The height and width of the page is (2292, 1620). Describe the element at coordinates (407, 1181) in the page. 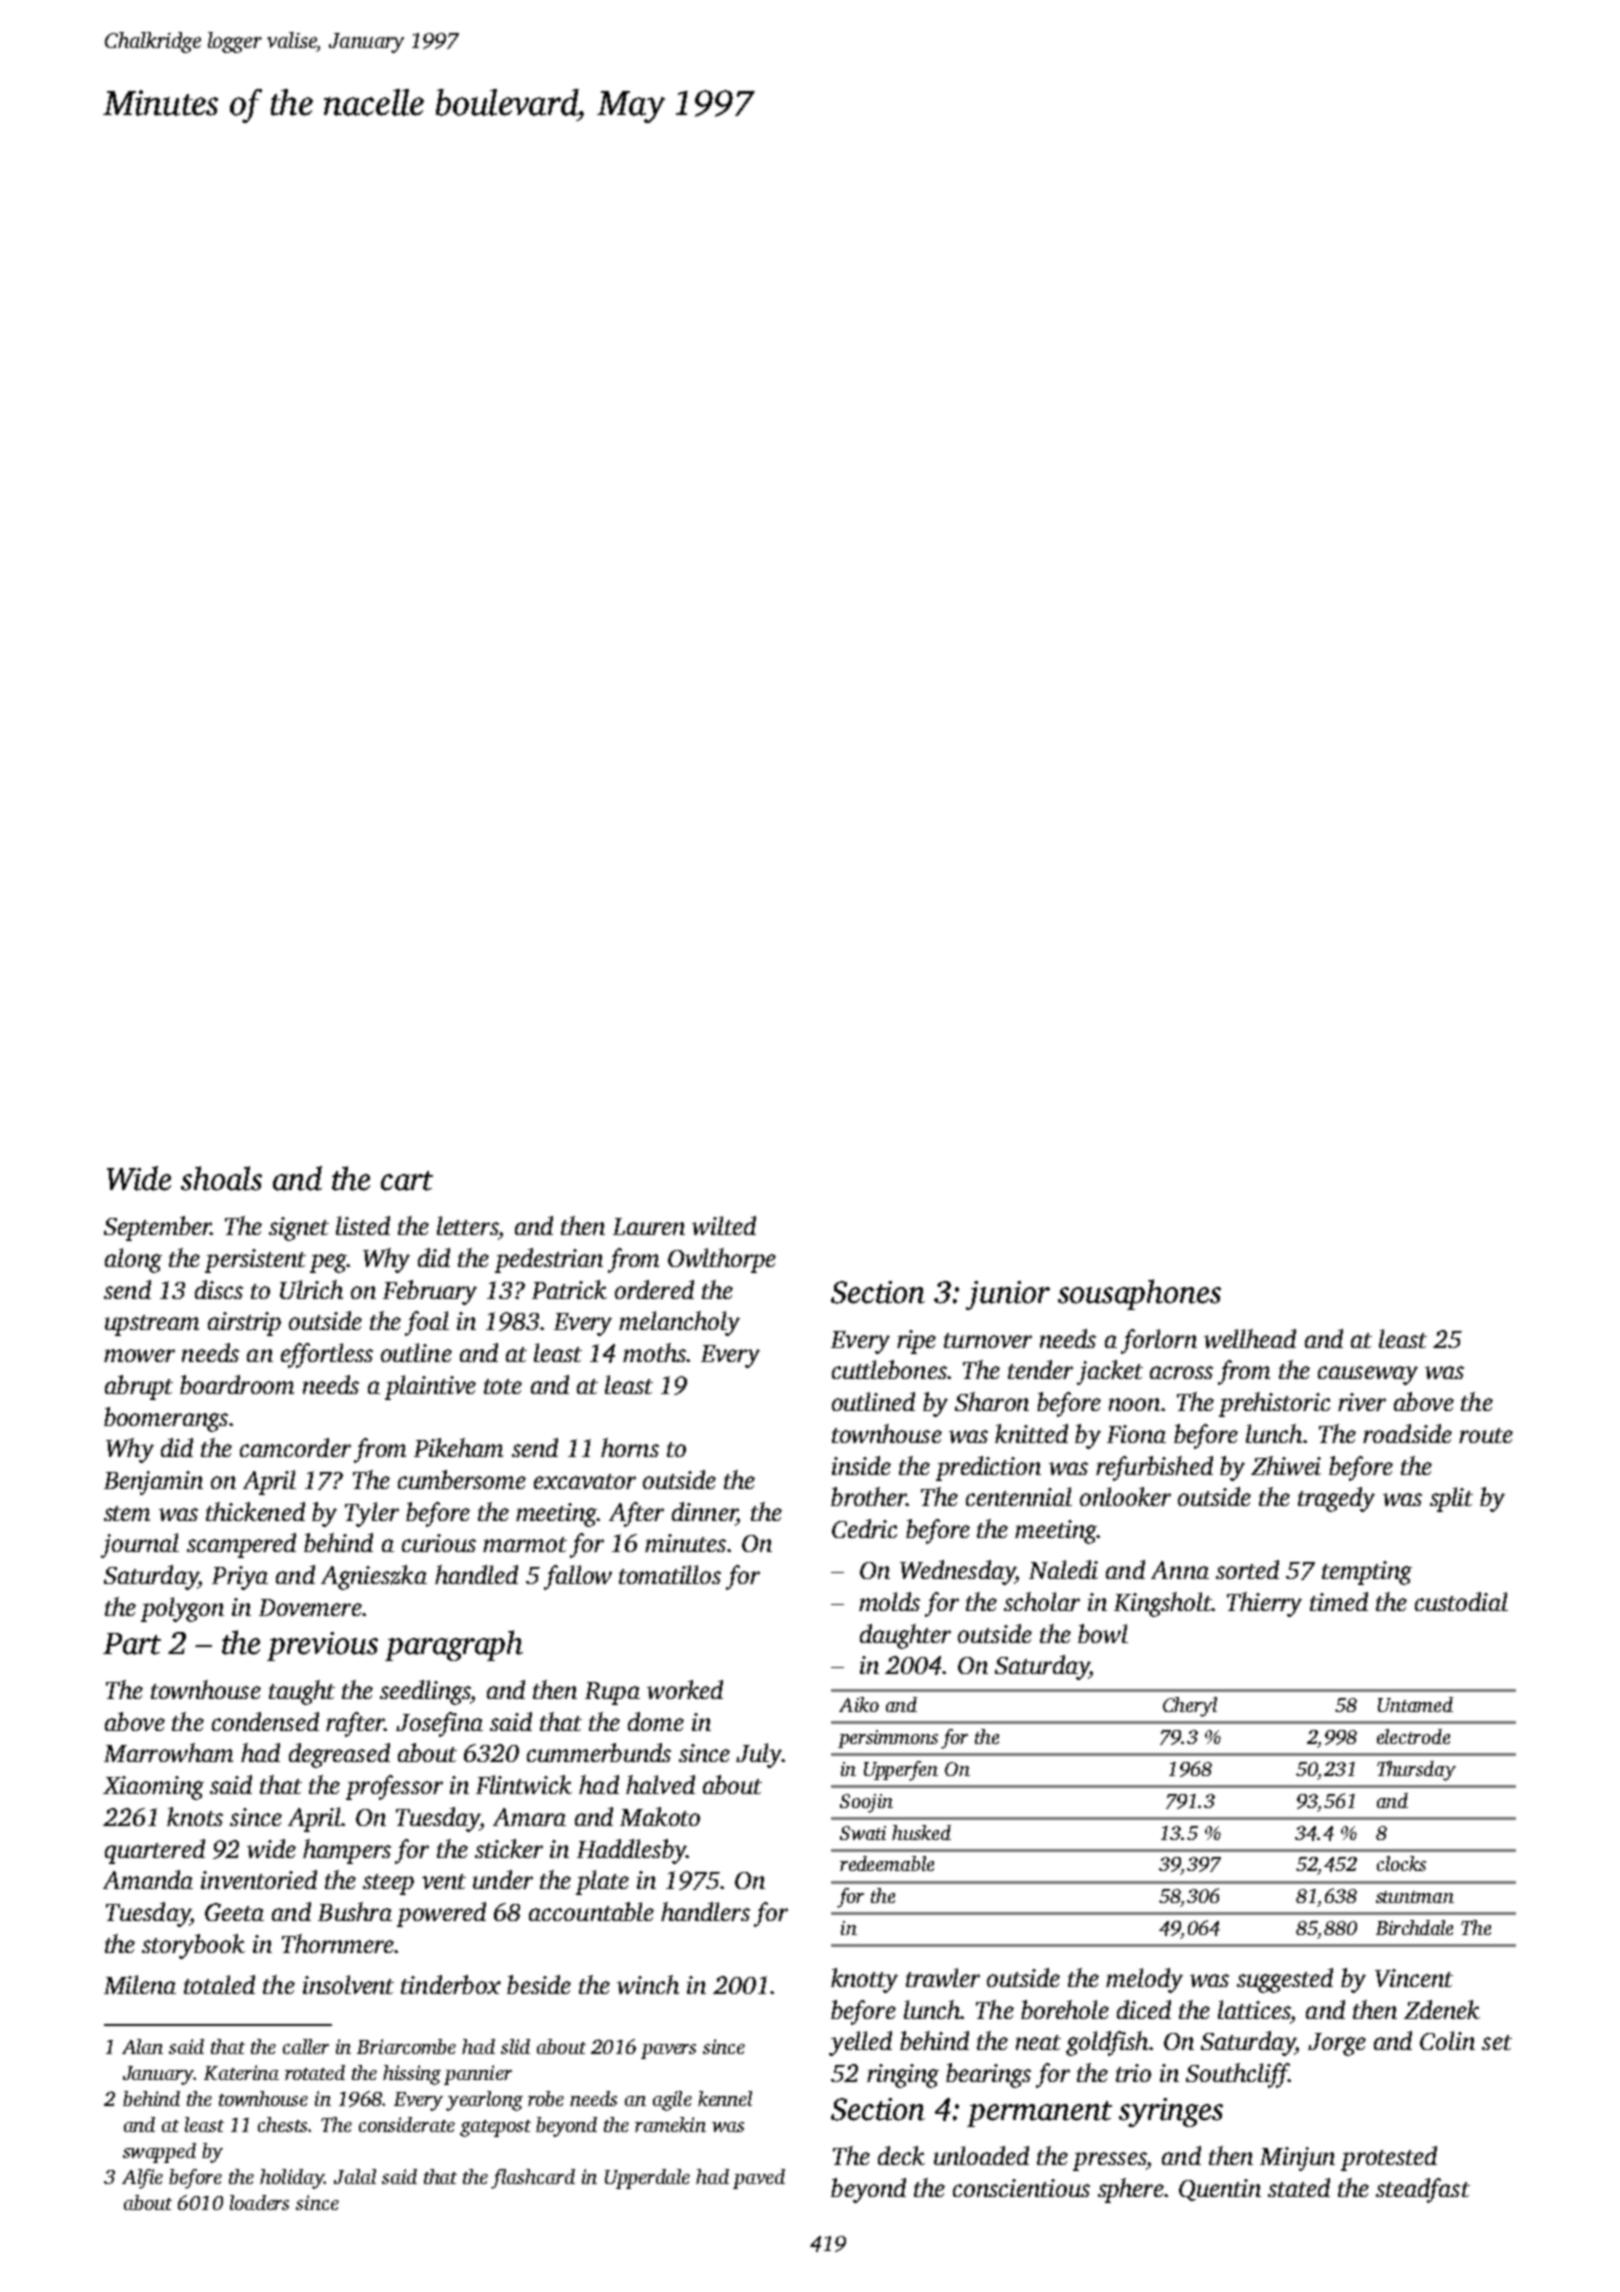

I see `cart` at that location.
